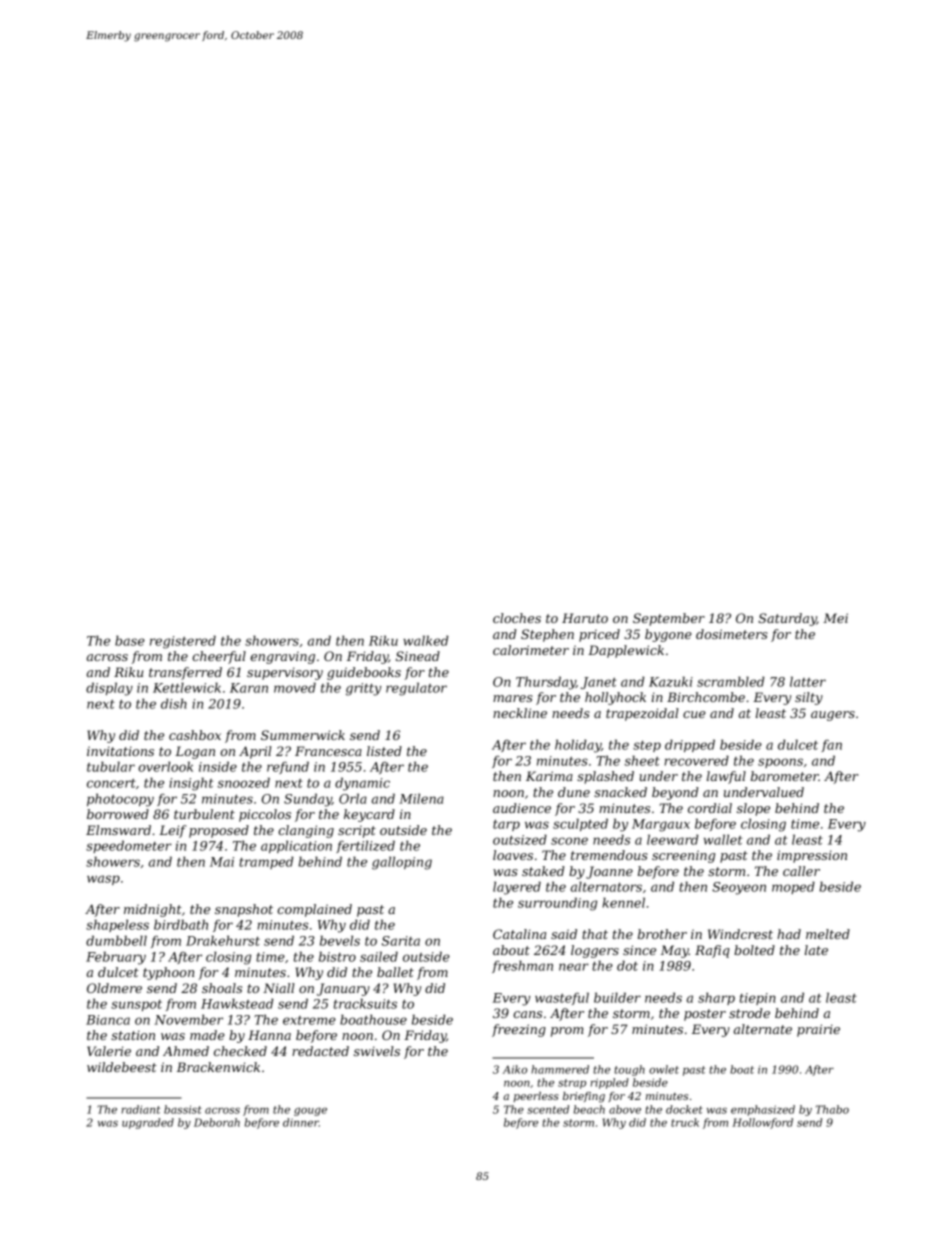 The width and height of the image is (952, 1233). What do you see at coordinates (118, 814) in the image?
I see `borrowed` at bounding box center [118, 814].
